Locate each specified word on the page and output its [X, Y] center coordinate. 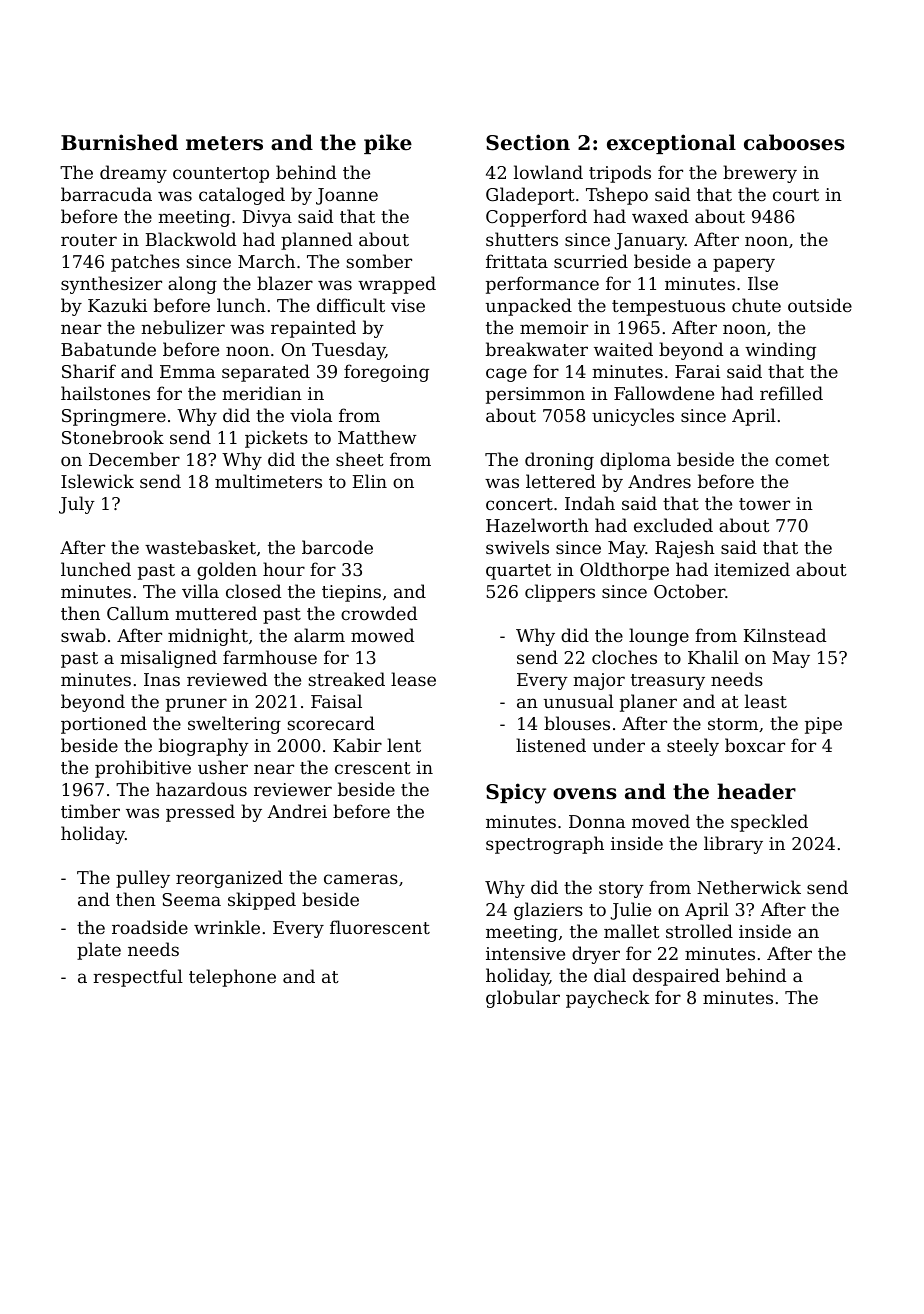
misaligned [168, 659]
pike [388, 144]
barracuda [106, 194]
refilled [791, 393]
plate [99, 951]
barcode [337, 547]
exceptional [671, 144]
